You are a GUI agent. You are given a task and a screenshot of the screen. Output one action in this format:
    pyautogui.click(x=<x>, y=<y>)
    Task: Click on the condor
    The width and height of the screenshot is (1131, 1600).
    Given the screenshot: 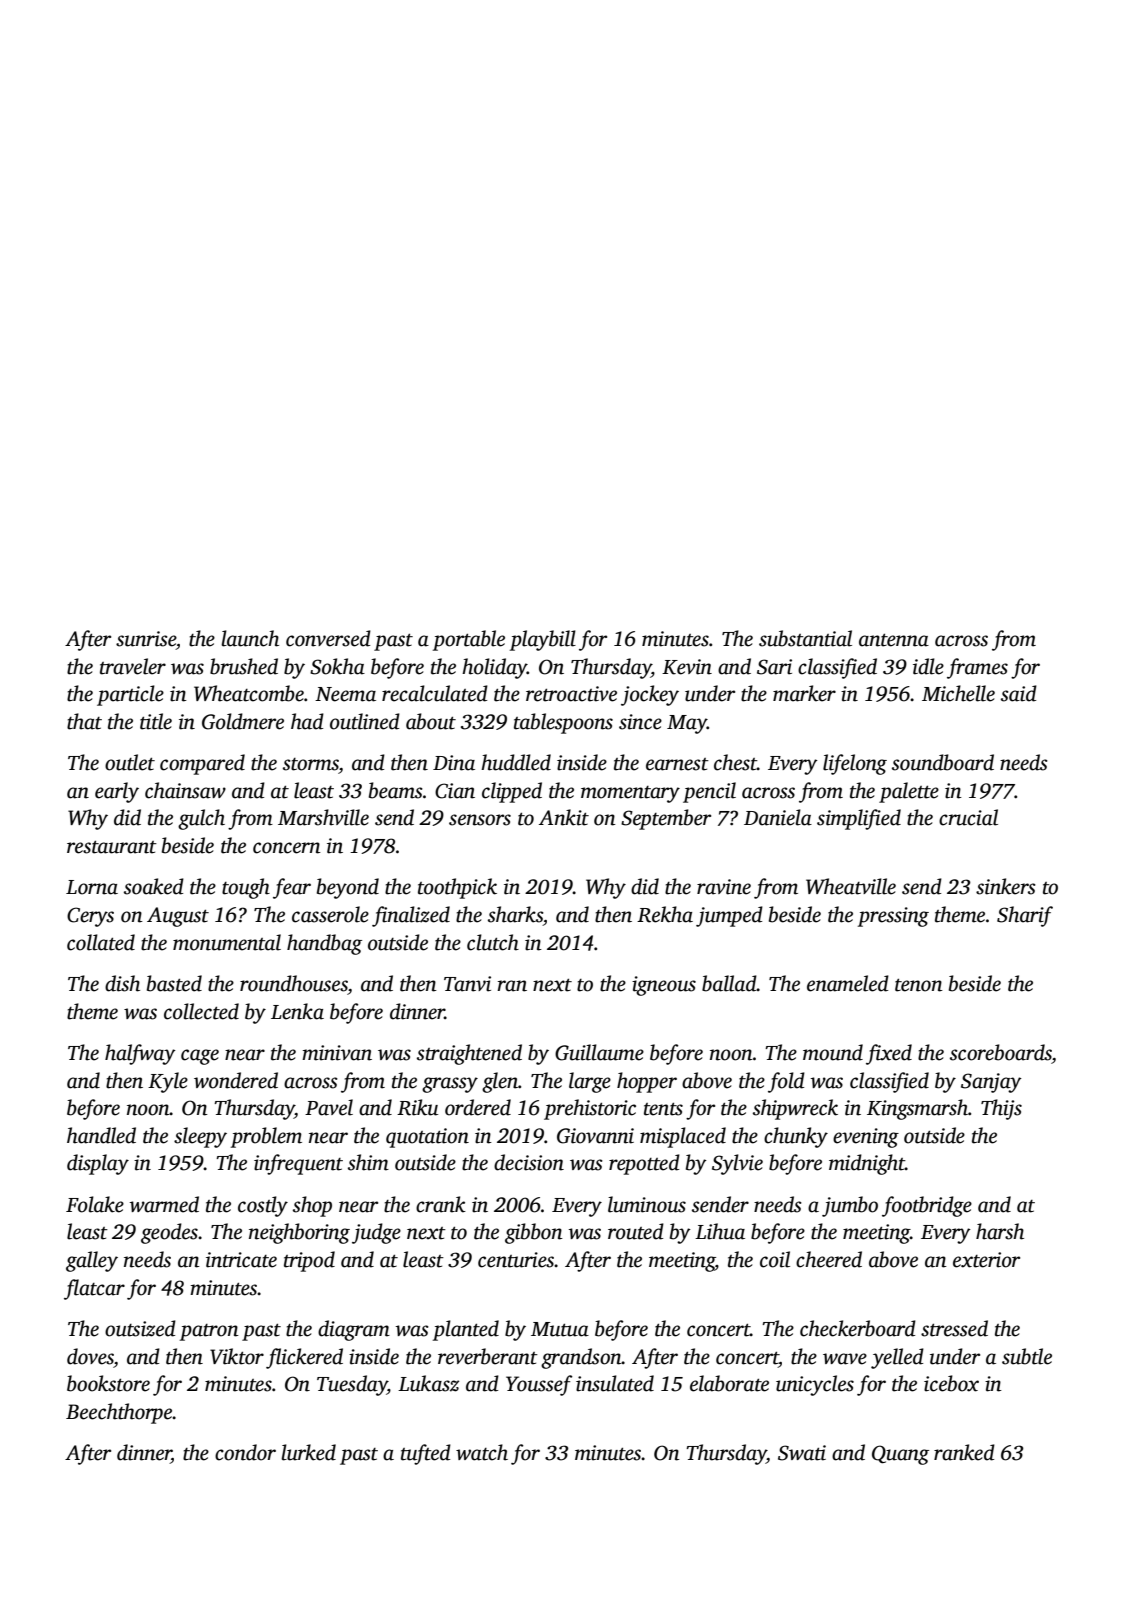 What is the action you would take?
    pyautogui.click(x=245, y=1452)
